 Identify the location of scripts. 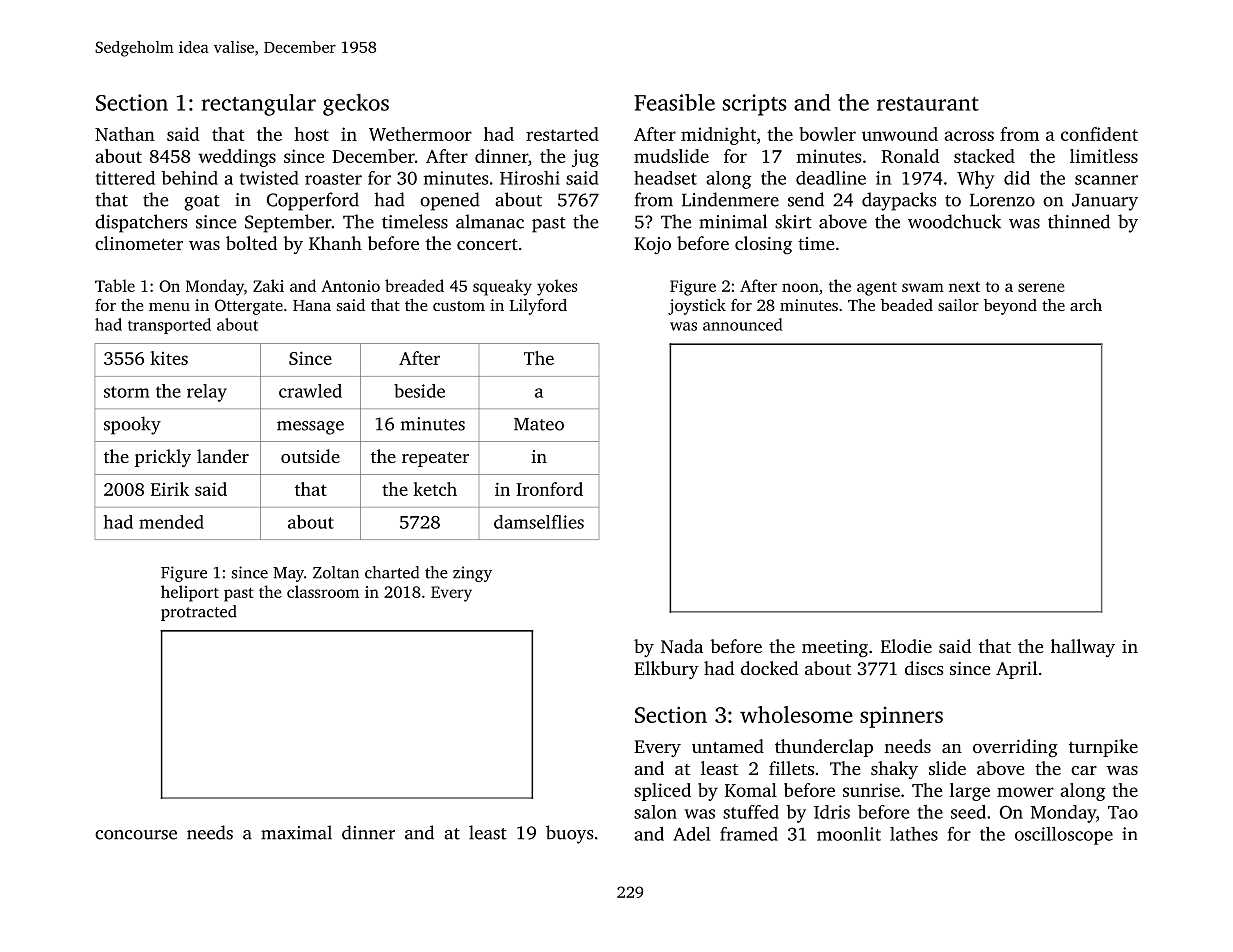
(755, 105).
